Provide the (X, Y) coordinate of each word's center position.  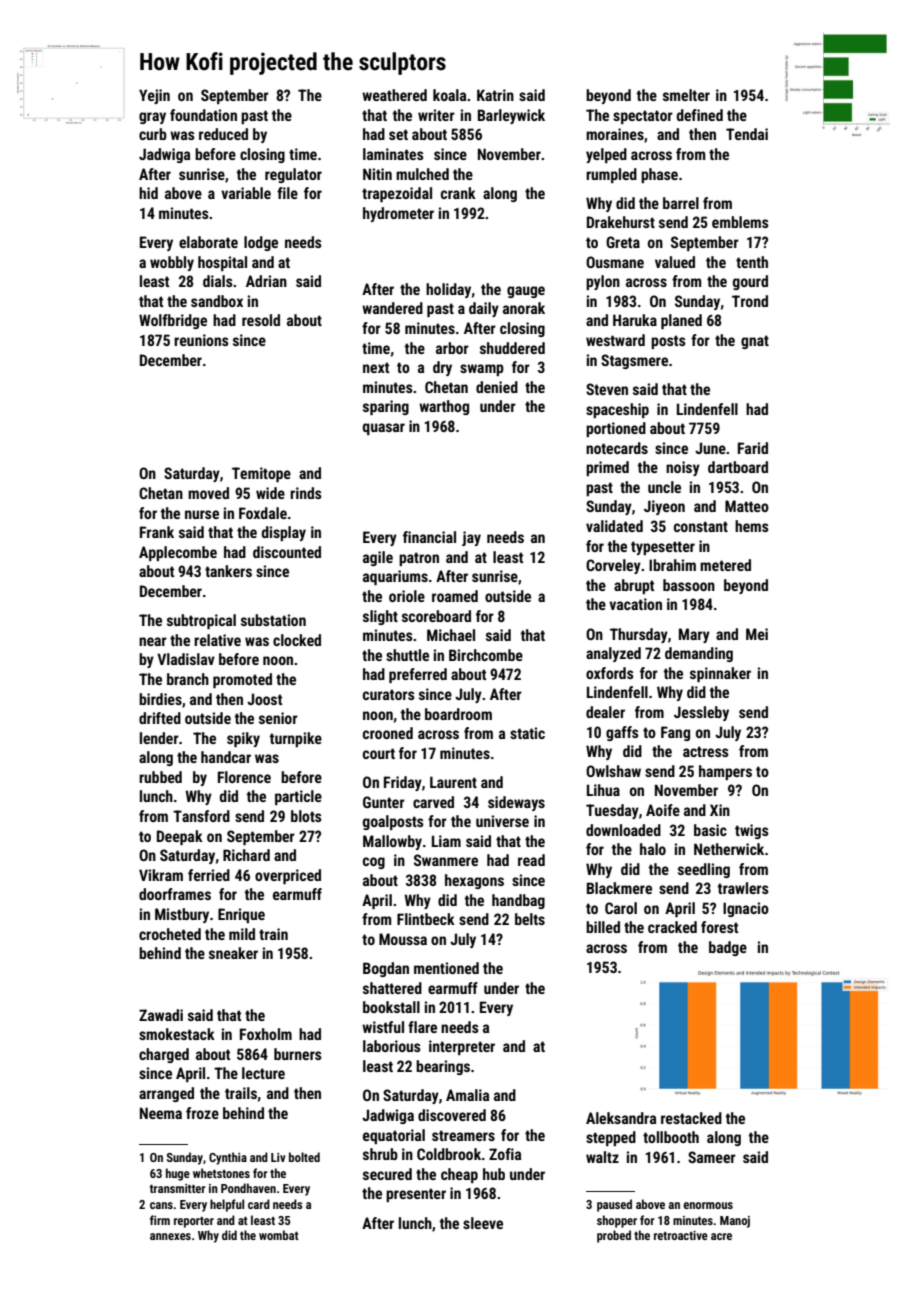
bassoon (689, 585)
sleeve (483, 1223)
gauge (526, 292)
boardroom (458, 714)
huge (178, 1174)
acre (721, 1236)
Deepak (180, 837)
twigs (752, 831)
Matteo (747, 506)
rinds (306, 493)
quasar (384, 429)
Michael (451, 635)
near (153, 641)
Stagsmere (634, 361)
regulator (293, 175)
